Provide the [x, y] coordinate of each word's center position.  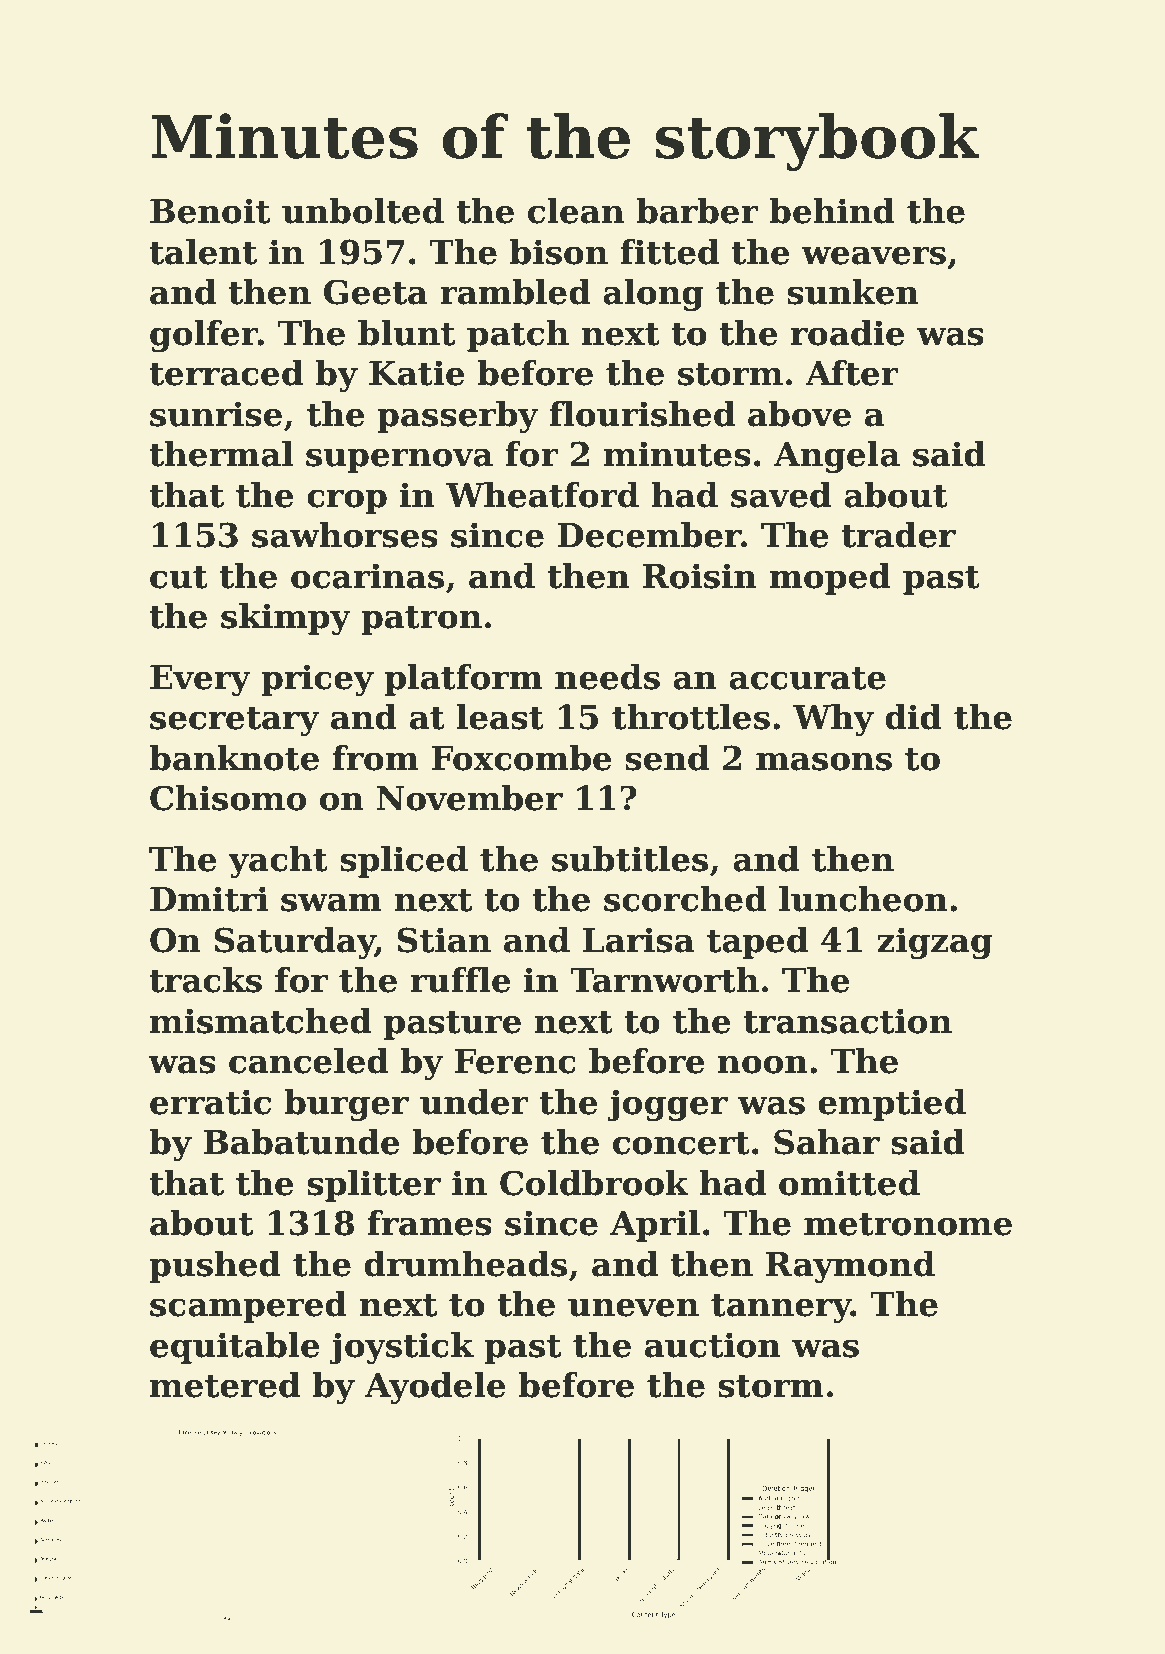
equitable [235, 1348]
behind [832, 211]
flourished [642, 414]
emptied [892, 1105]
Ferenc [515, 1061]
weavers [873, 255]
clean [576, 211]
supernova [399, 460]
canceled [309, 1061]
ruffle [460, 980]
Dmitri [209, 899]
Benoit [210, 211]
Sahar [827, 1142]
